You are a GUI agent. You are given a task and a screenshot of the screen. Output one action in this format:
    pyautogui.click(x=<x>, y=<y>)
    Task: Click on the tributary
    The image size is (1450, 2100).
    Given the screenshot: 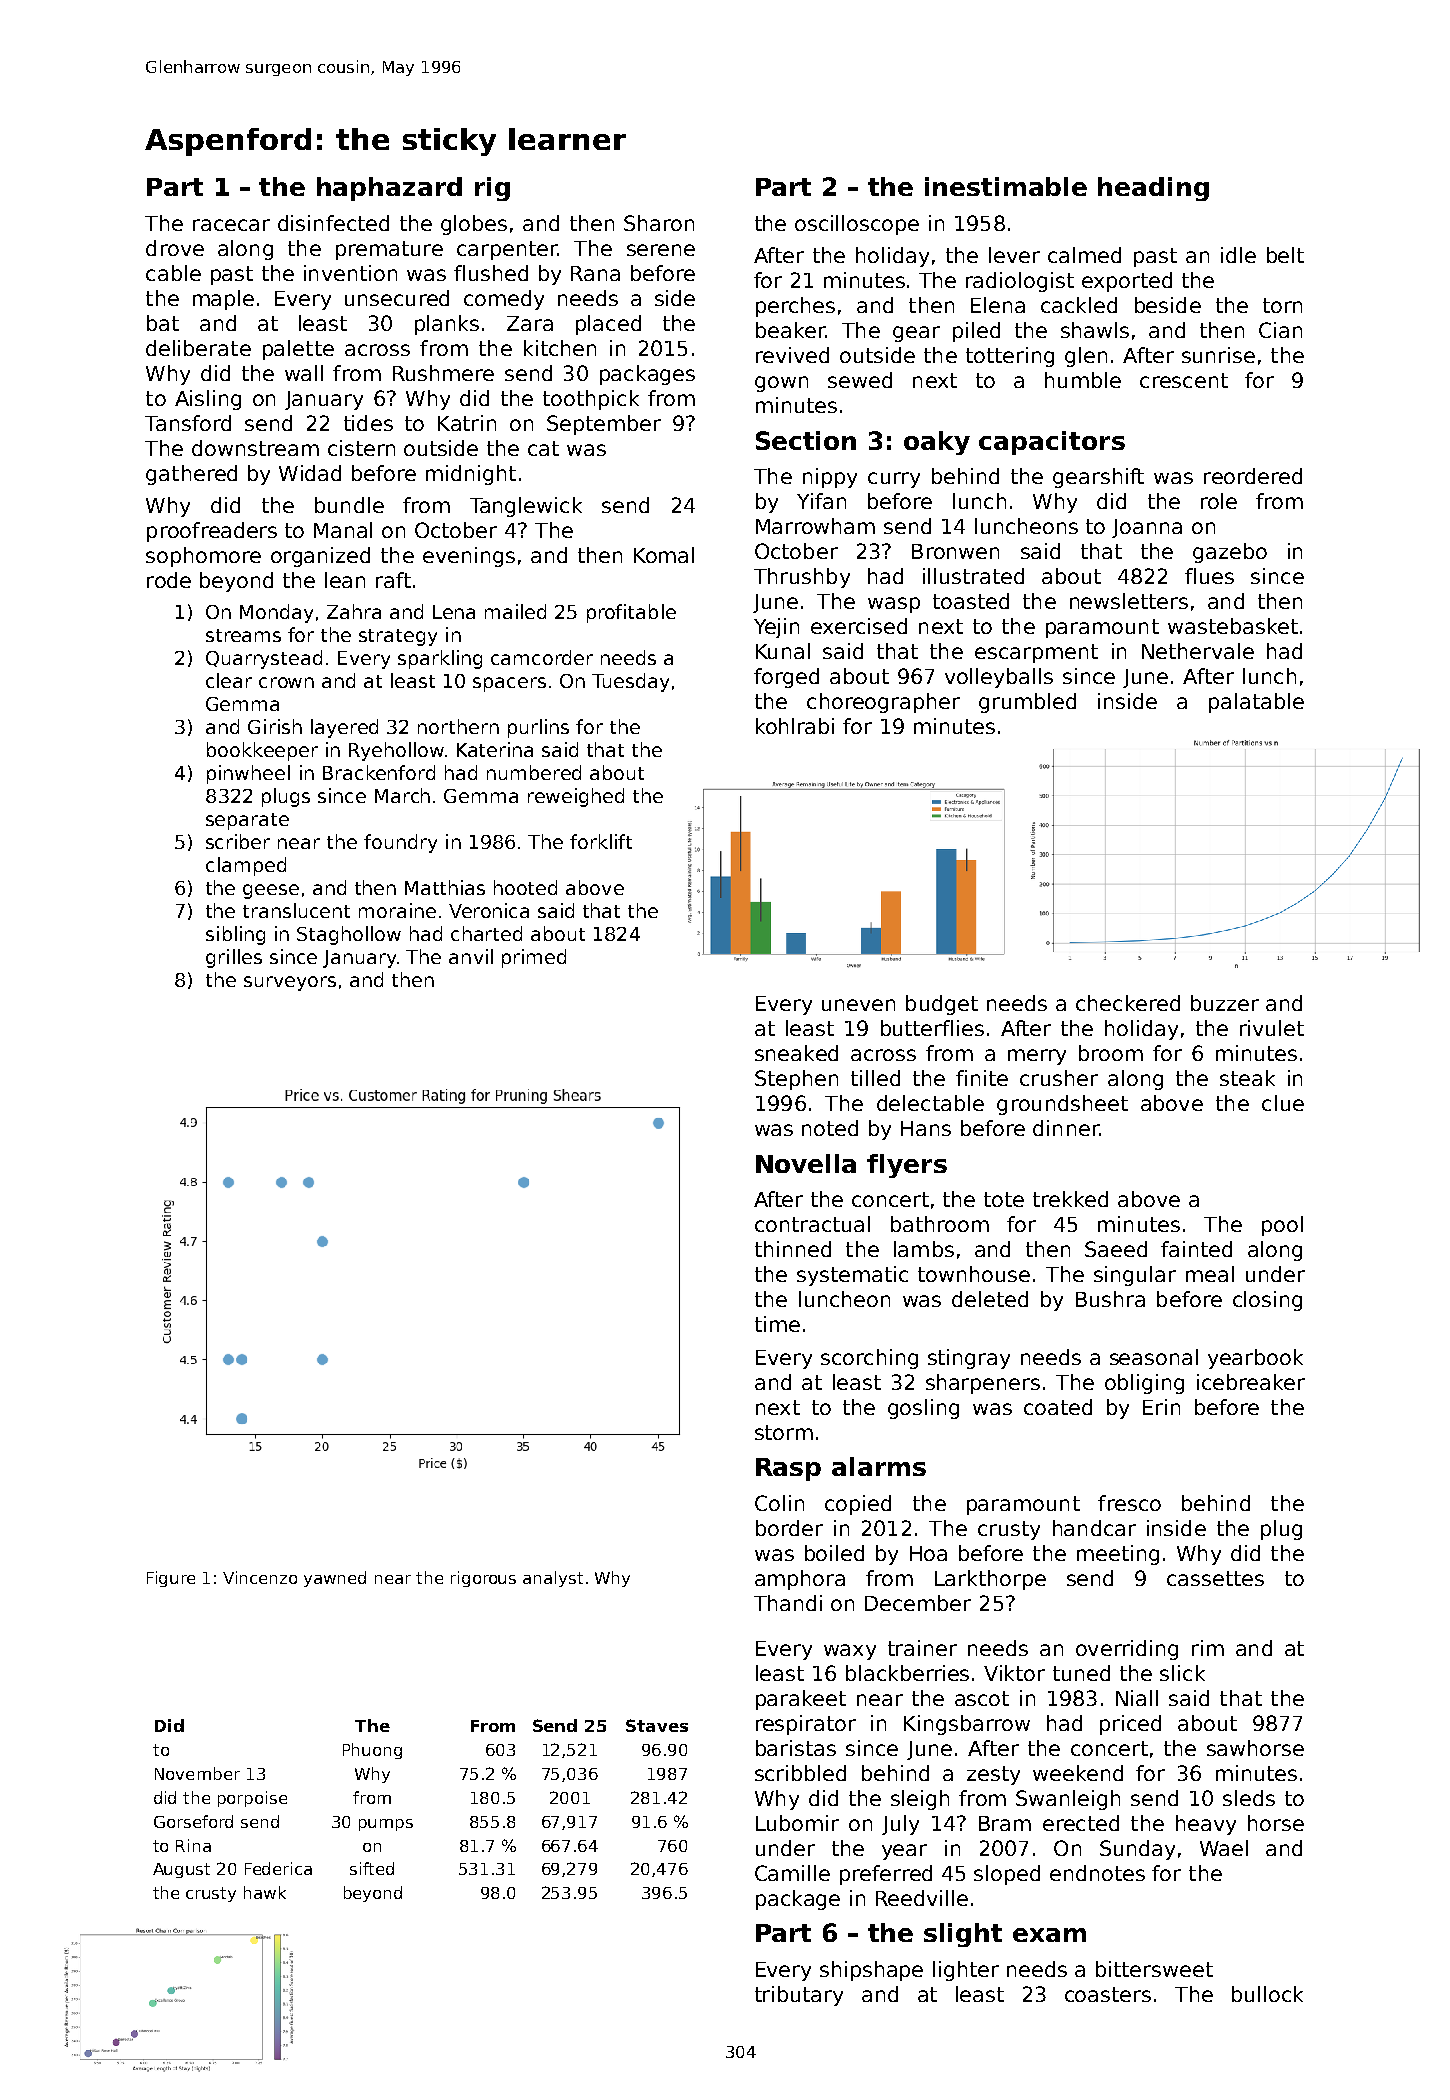 What is the action you would take?
    pyautogui.click(x=799, y=1996)
